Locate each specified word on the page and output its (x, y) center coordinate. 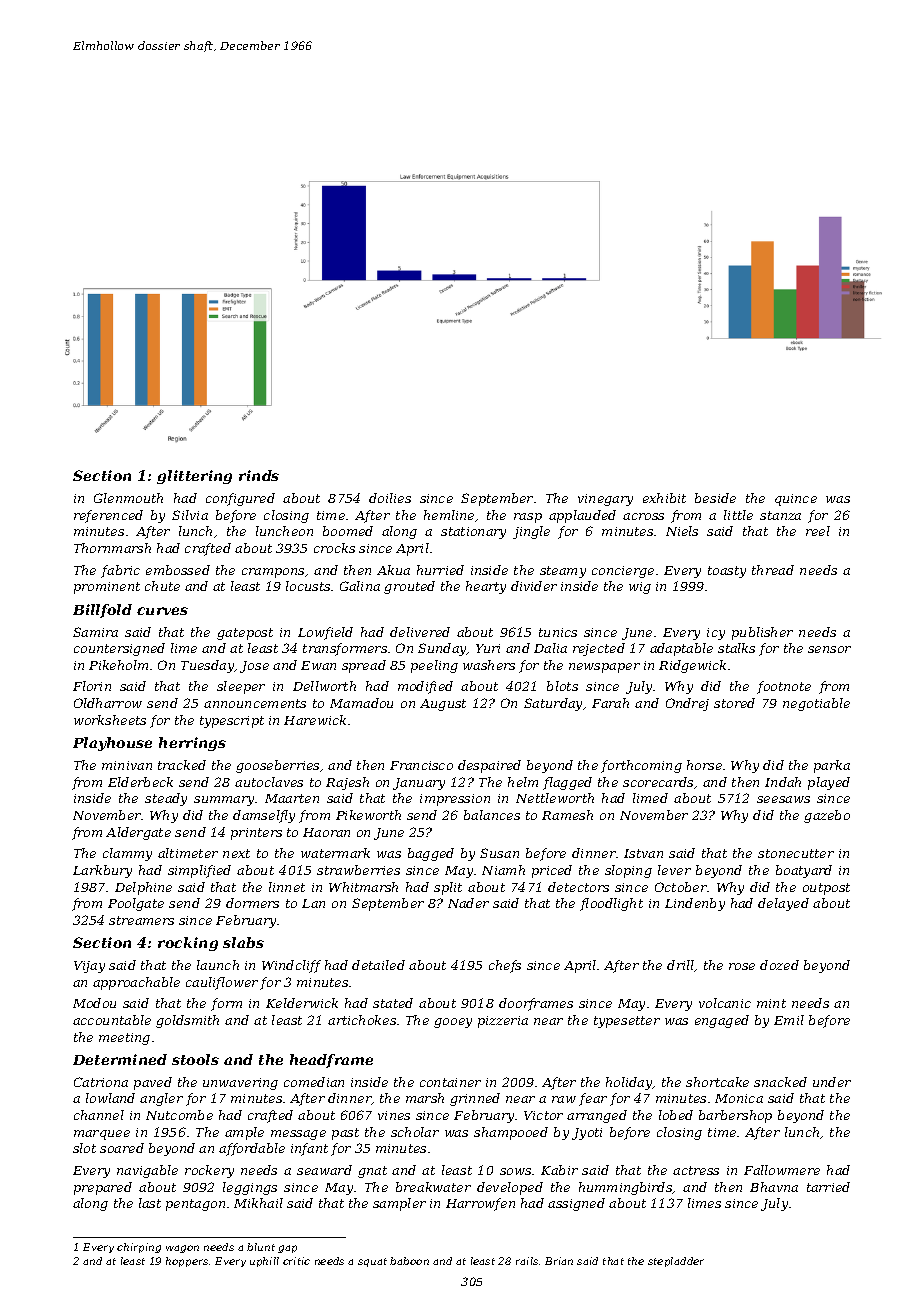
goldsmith (187, 1021)
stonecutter (796, 853)
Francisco (421, 765)
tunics (558, 632)
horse (704, 765)
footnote (784, 687)
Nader (468, 903)
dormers (252, 903)
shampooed (511, 1133)
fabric (120, 571)
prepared (103, 1188)
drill (680, 965)
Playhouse (112, 744)
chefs (505, 966)
